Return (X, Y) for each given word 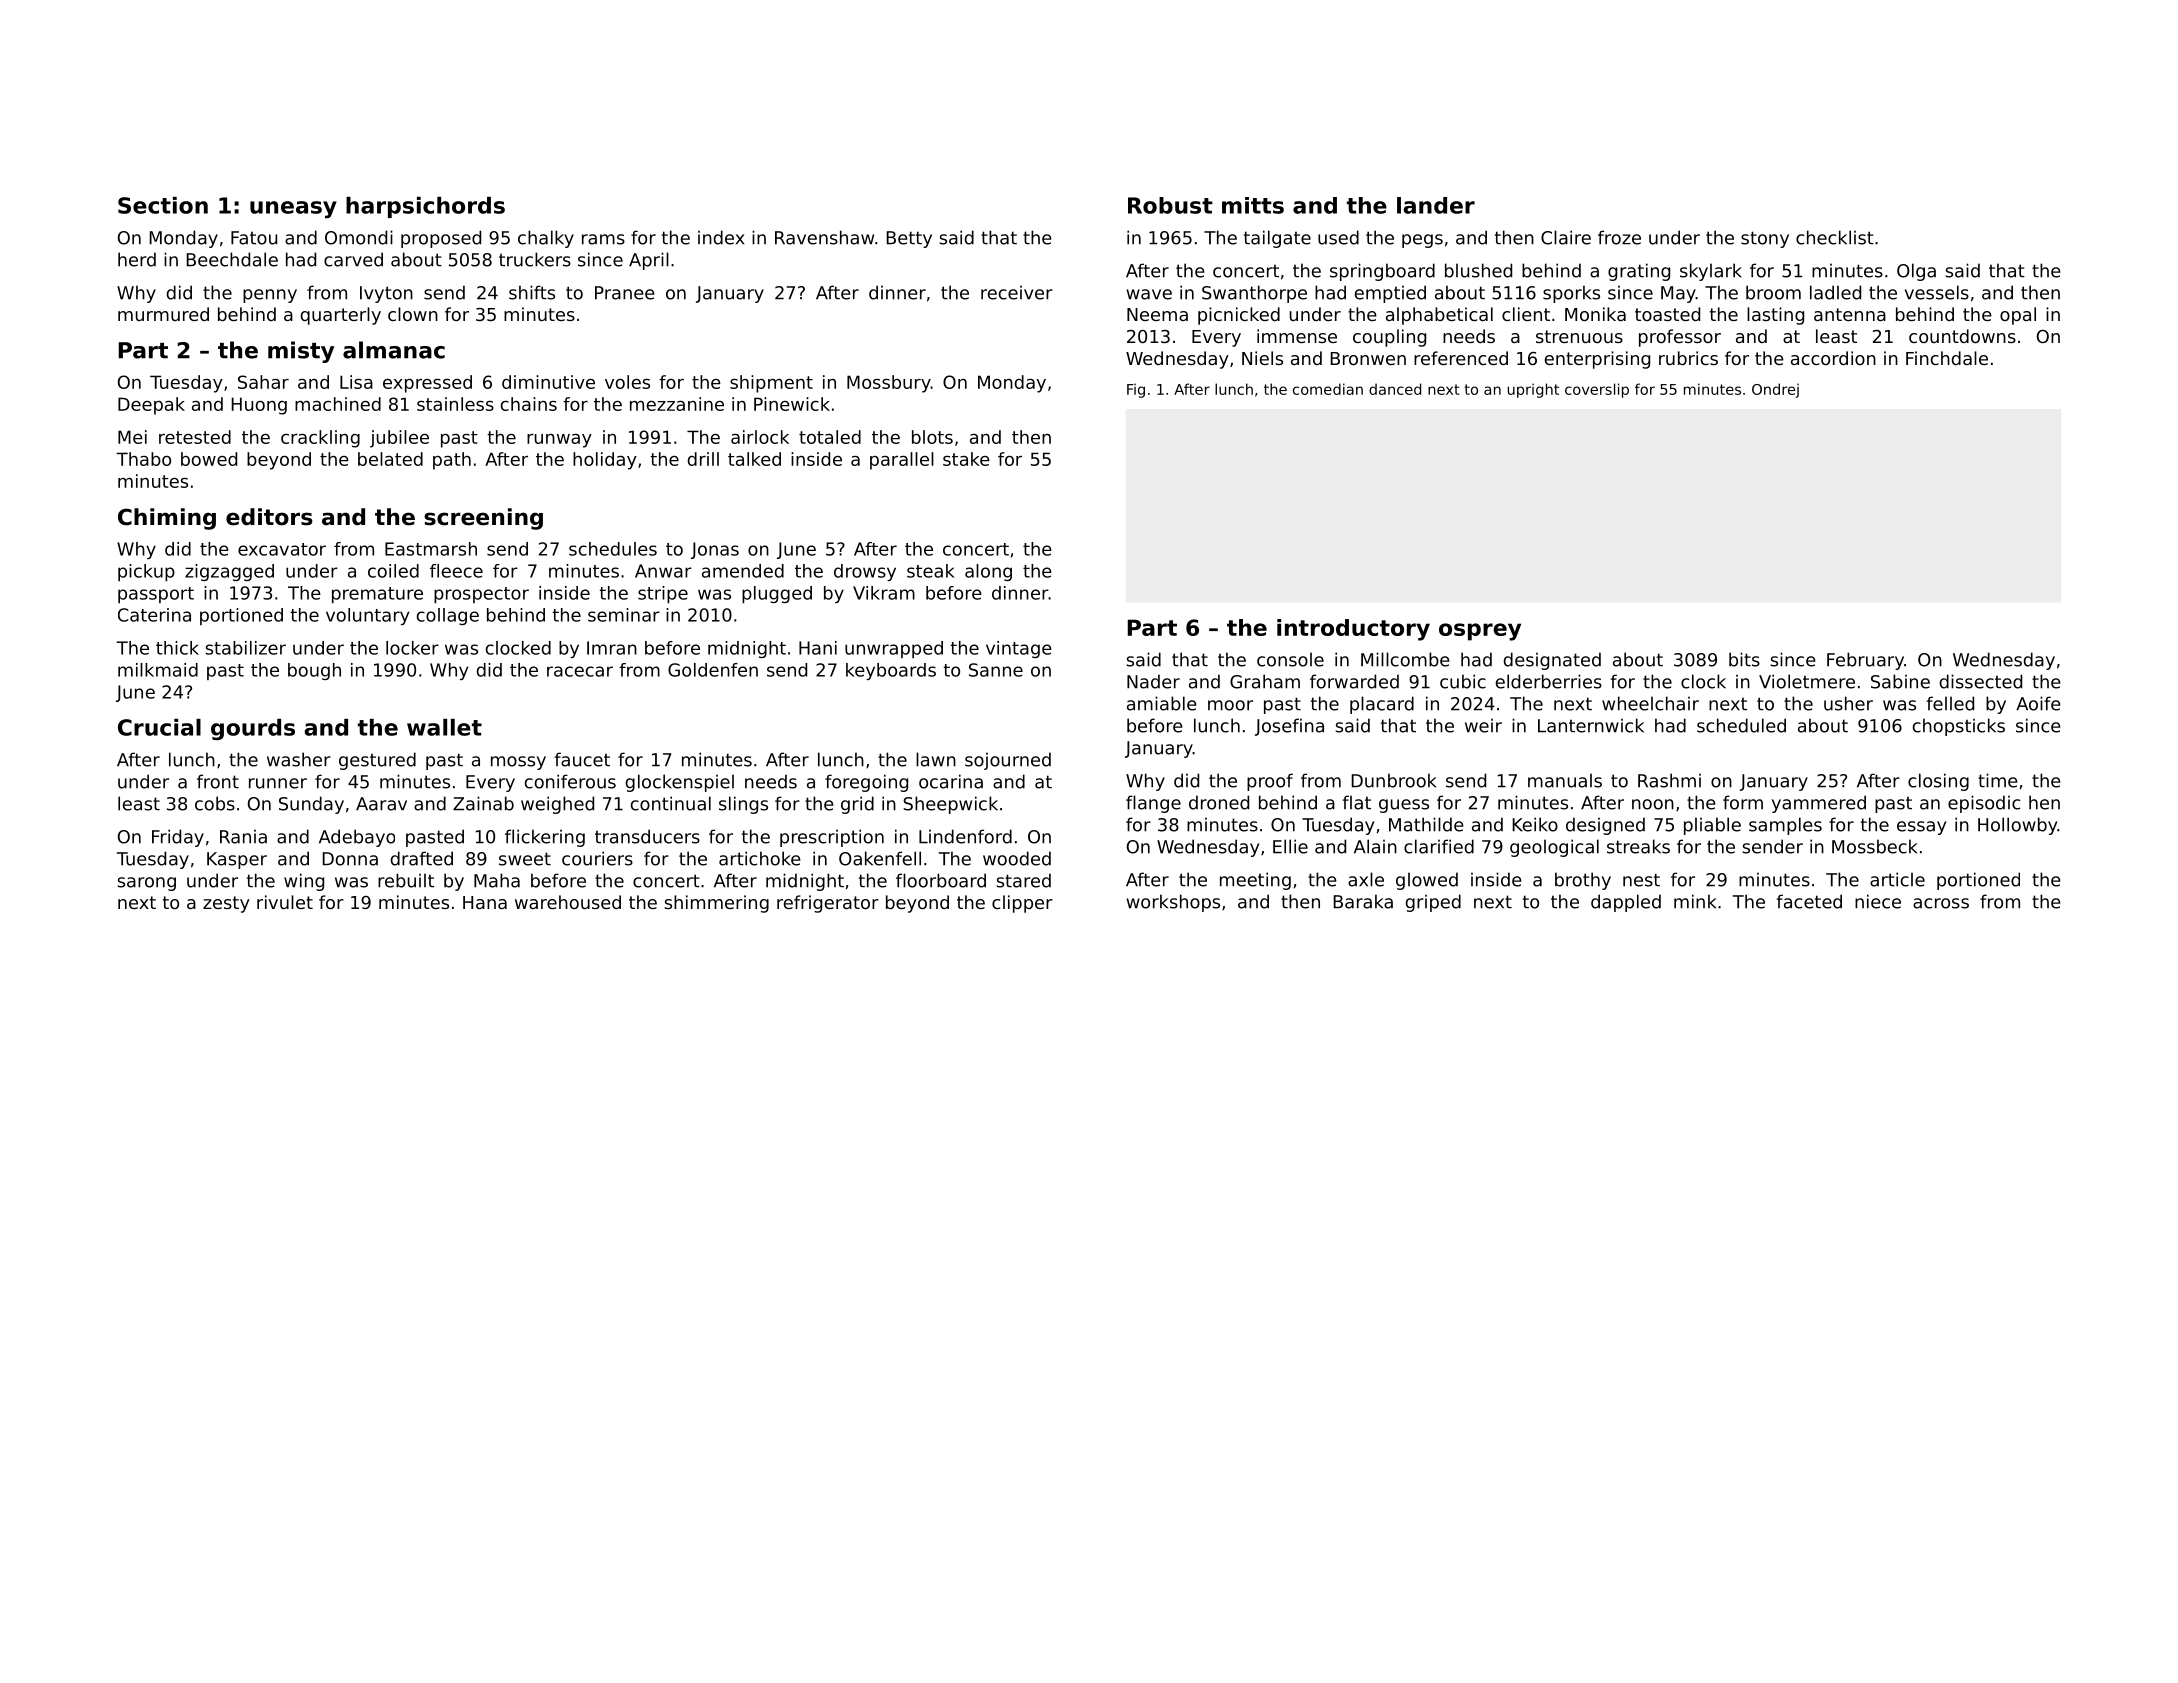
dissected (1980, 681)
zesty (226, 904)
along (988, 572)
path (452, 461)
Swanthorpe (1254, 294)
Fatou (254, 238)
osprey (1480, 632)
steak (931, 571)
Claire (1566, 237)
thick (177, 648)
